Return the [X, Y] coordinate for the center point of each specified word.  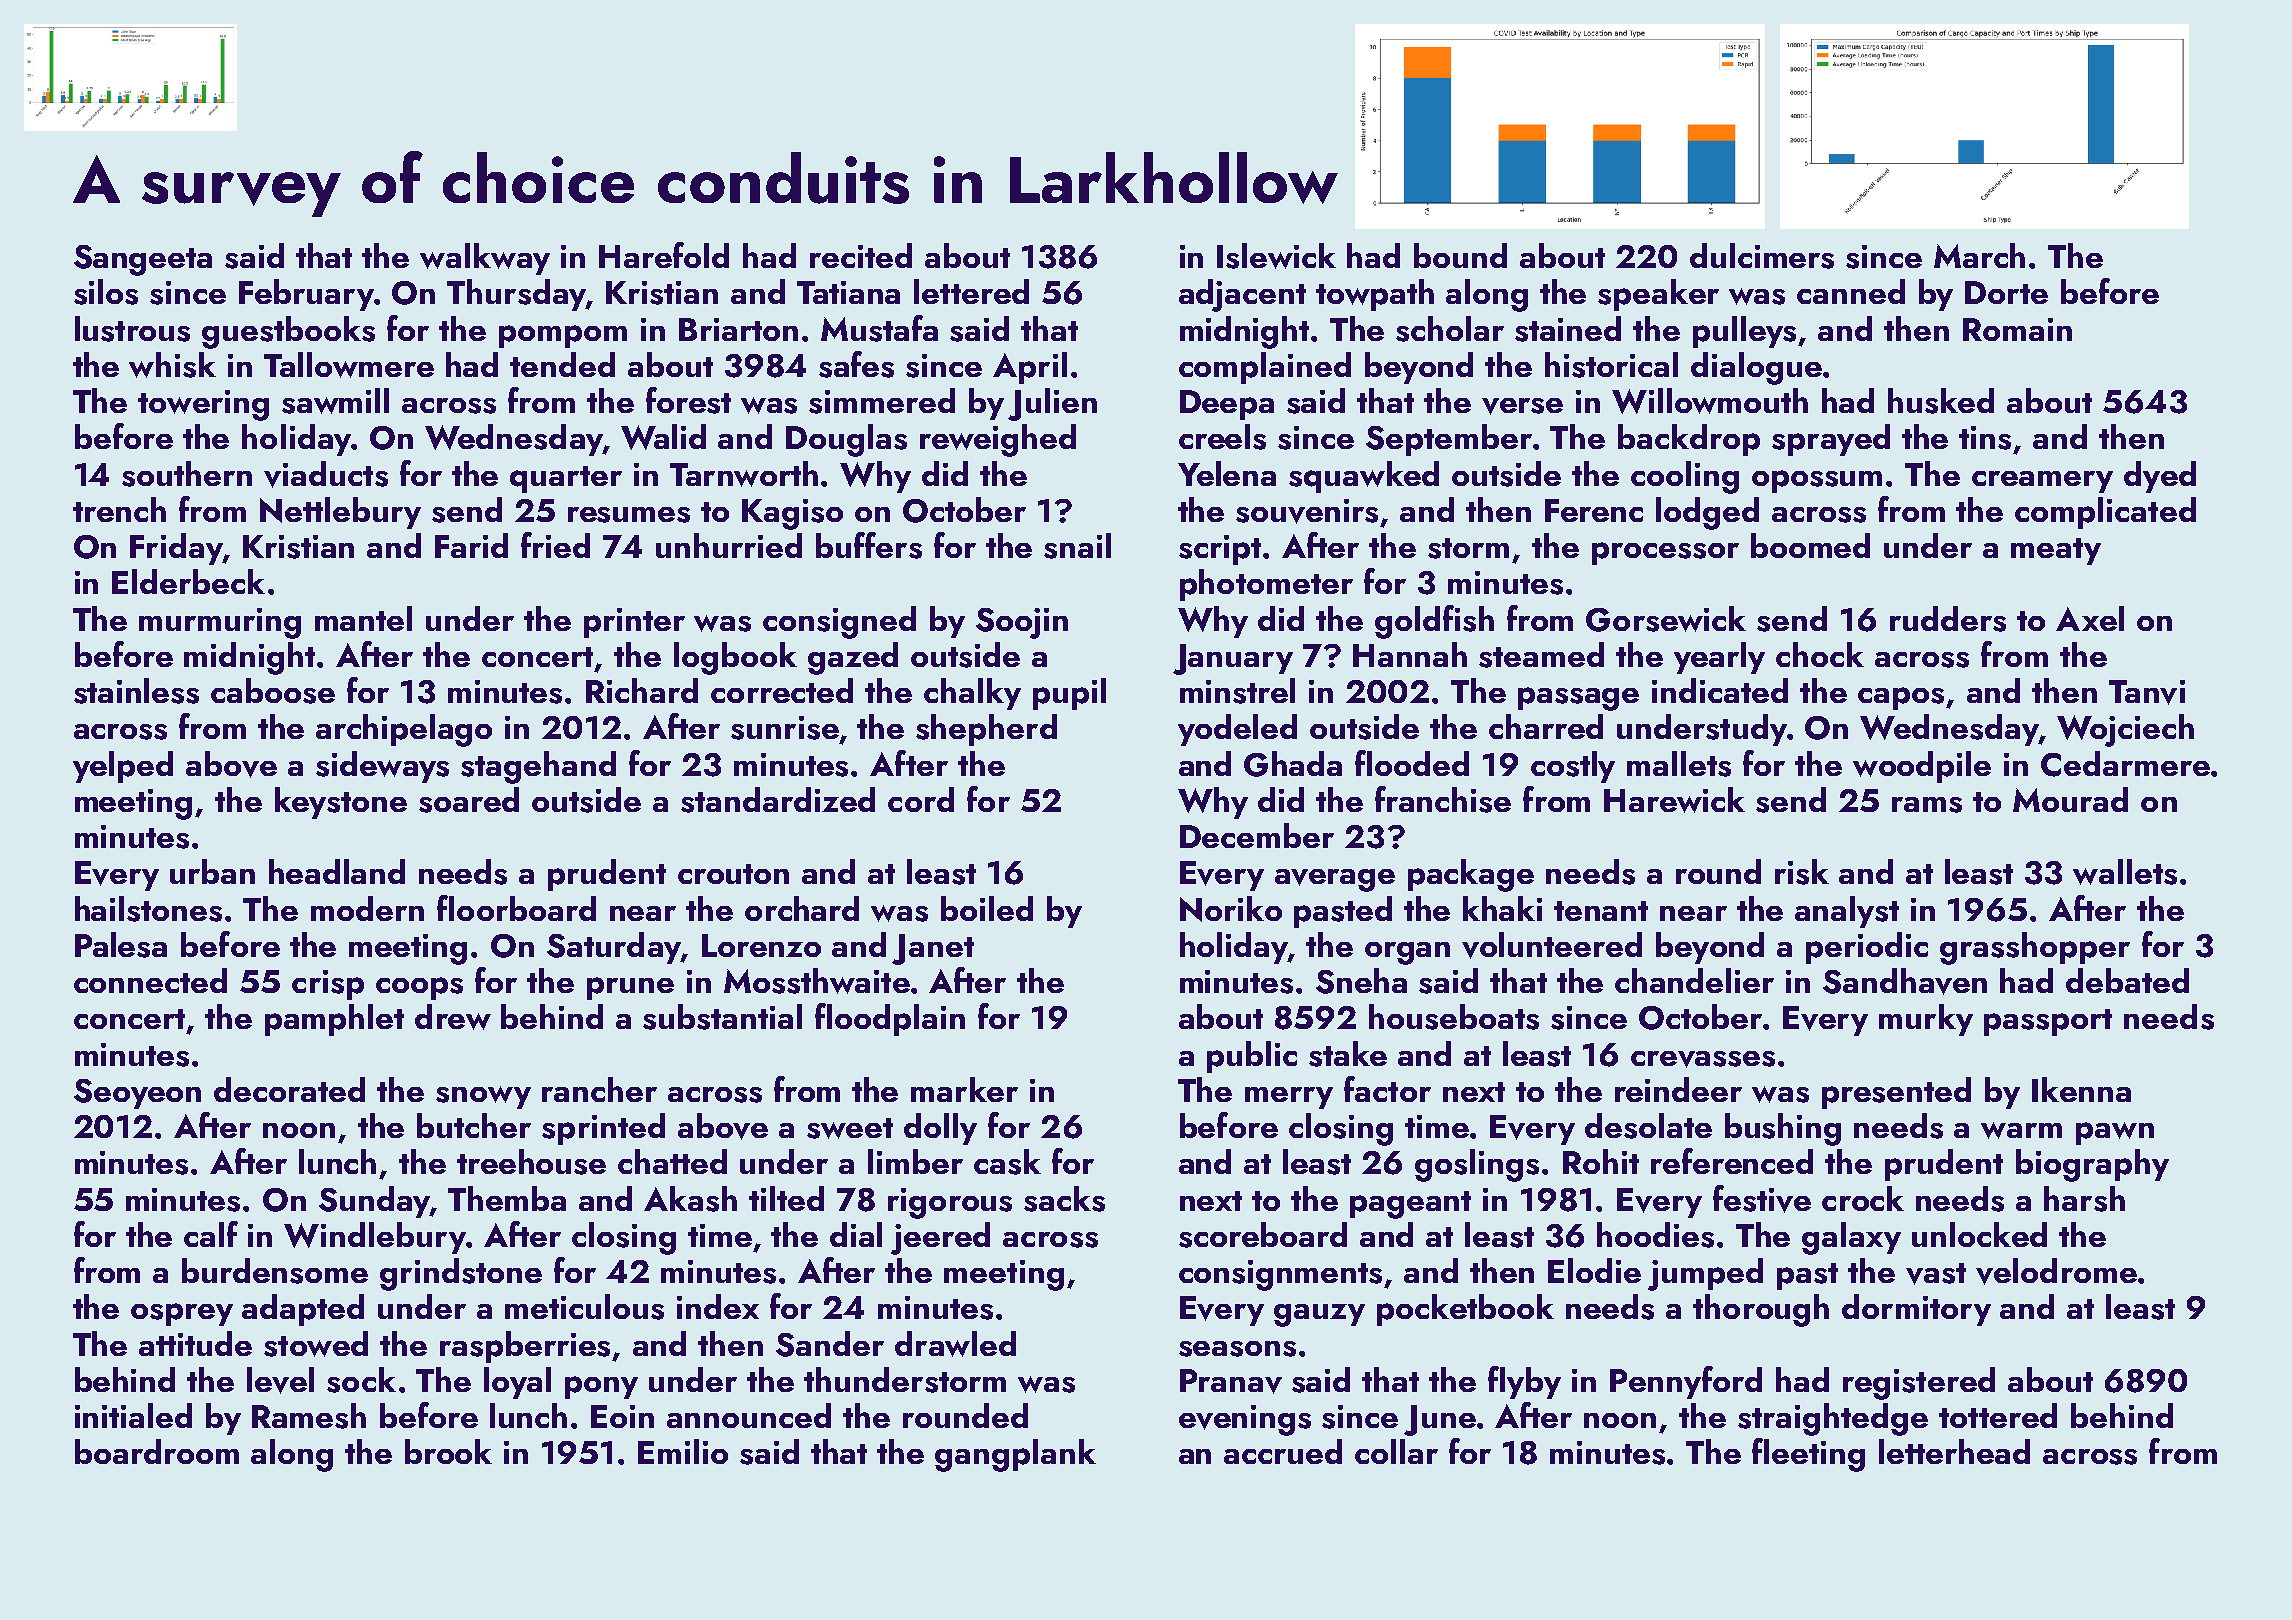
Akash [690, 1199]
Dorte [2006, 292]
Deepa [1227, 405]
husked [1941, 401]
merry [1289, 1098]
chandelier [1694, 980]
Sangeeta [143, 260]
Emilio [683, 1451]
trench [119, 509]
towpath [1375, 295]
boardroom [157, 1451]
